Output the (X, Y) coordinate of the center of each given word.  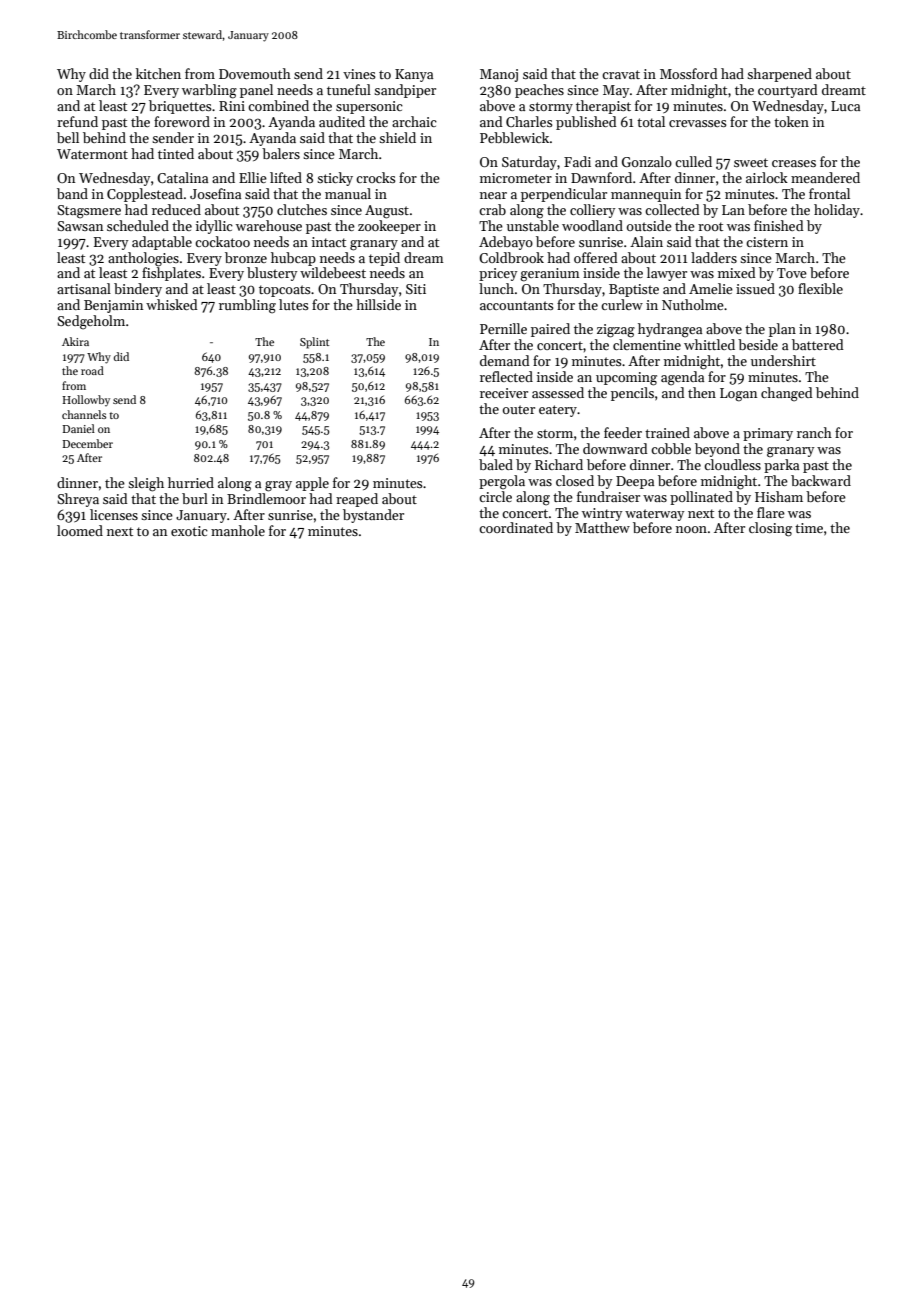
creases (794, 163)
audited (342, 121)
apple (312, 484)
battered (818, 344)
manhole (238, 530)
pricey (498, 274)
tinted (176, 153)
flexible (820, 288)
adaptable (162, 243)
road (92, 370)
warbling (209, 91)
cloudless (732, 464)
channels (84, 414)
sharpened (779, 75)
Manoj (499, 75)
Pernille (503, 328)
